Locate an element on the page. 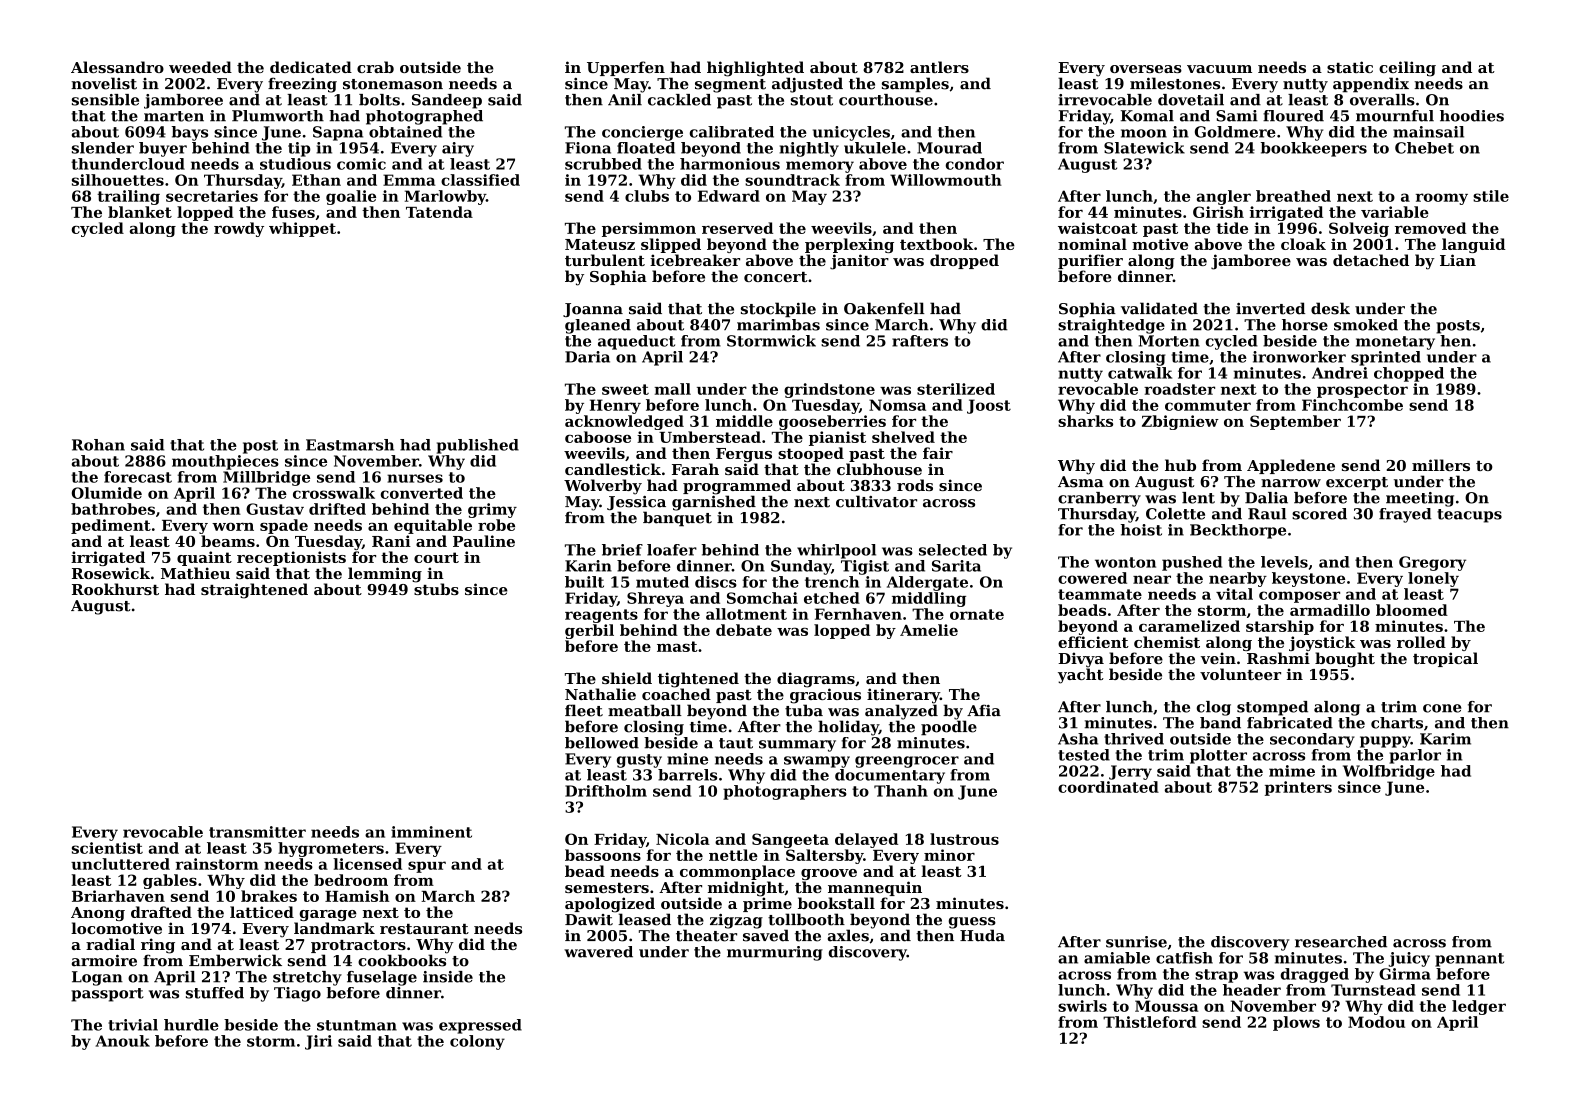 This image has width=1581, height=1118. Ethan is located at coordinates (316, 180).
